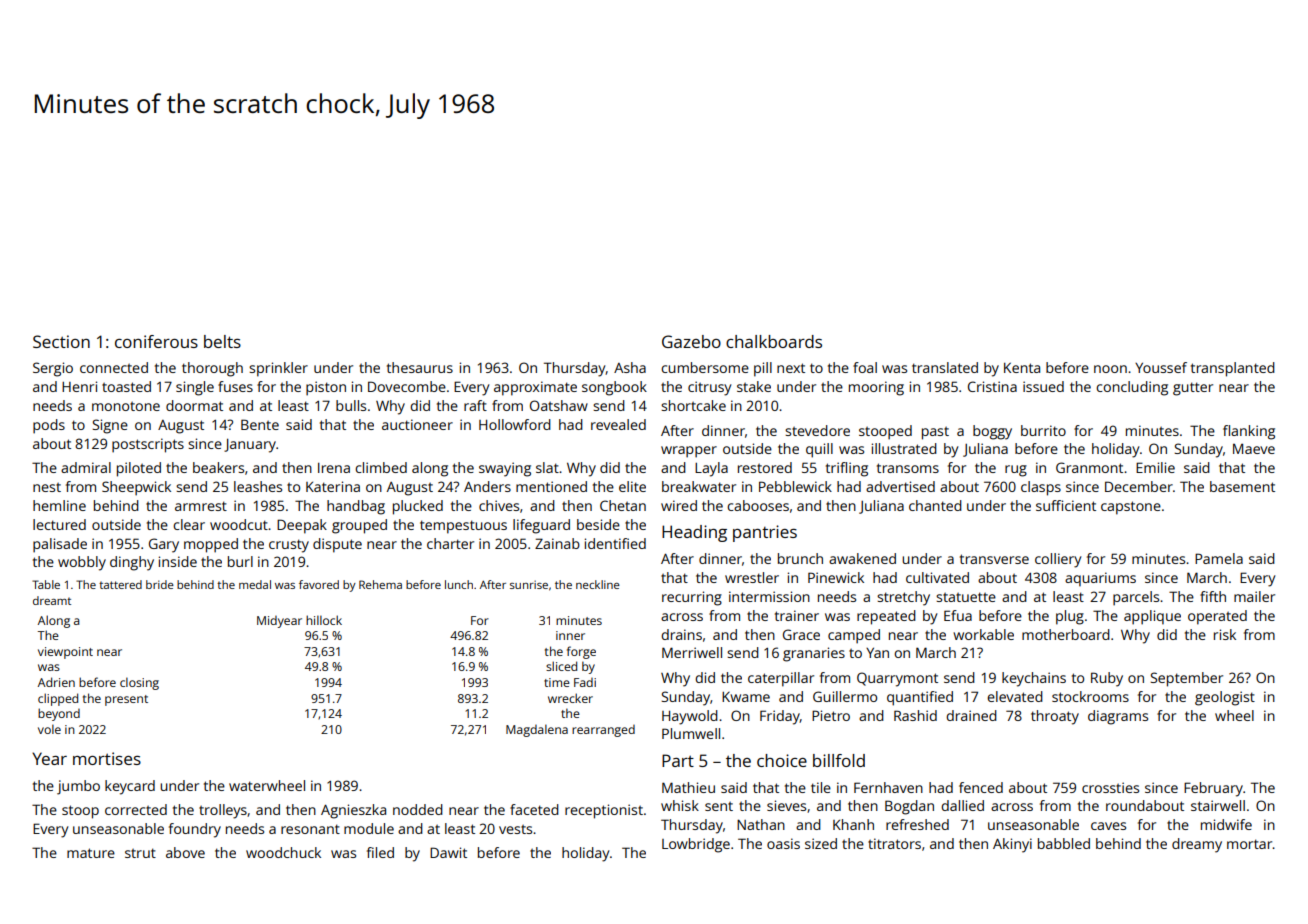 Image resolution: width=1308 pixels, height=924 pixels. What do you see at coordinates (53, 369) in the document?
I see `Sergio` at bounding box center [53, 369].
